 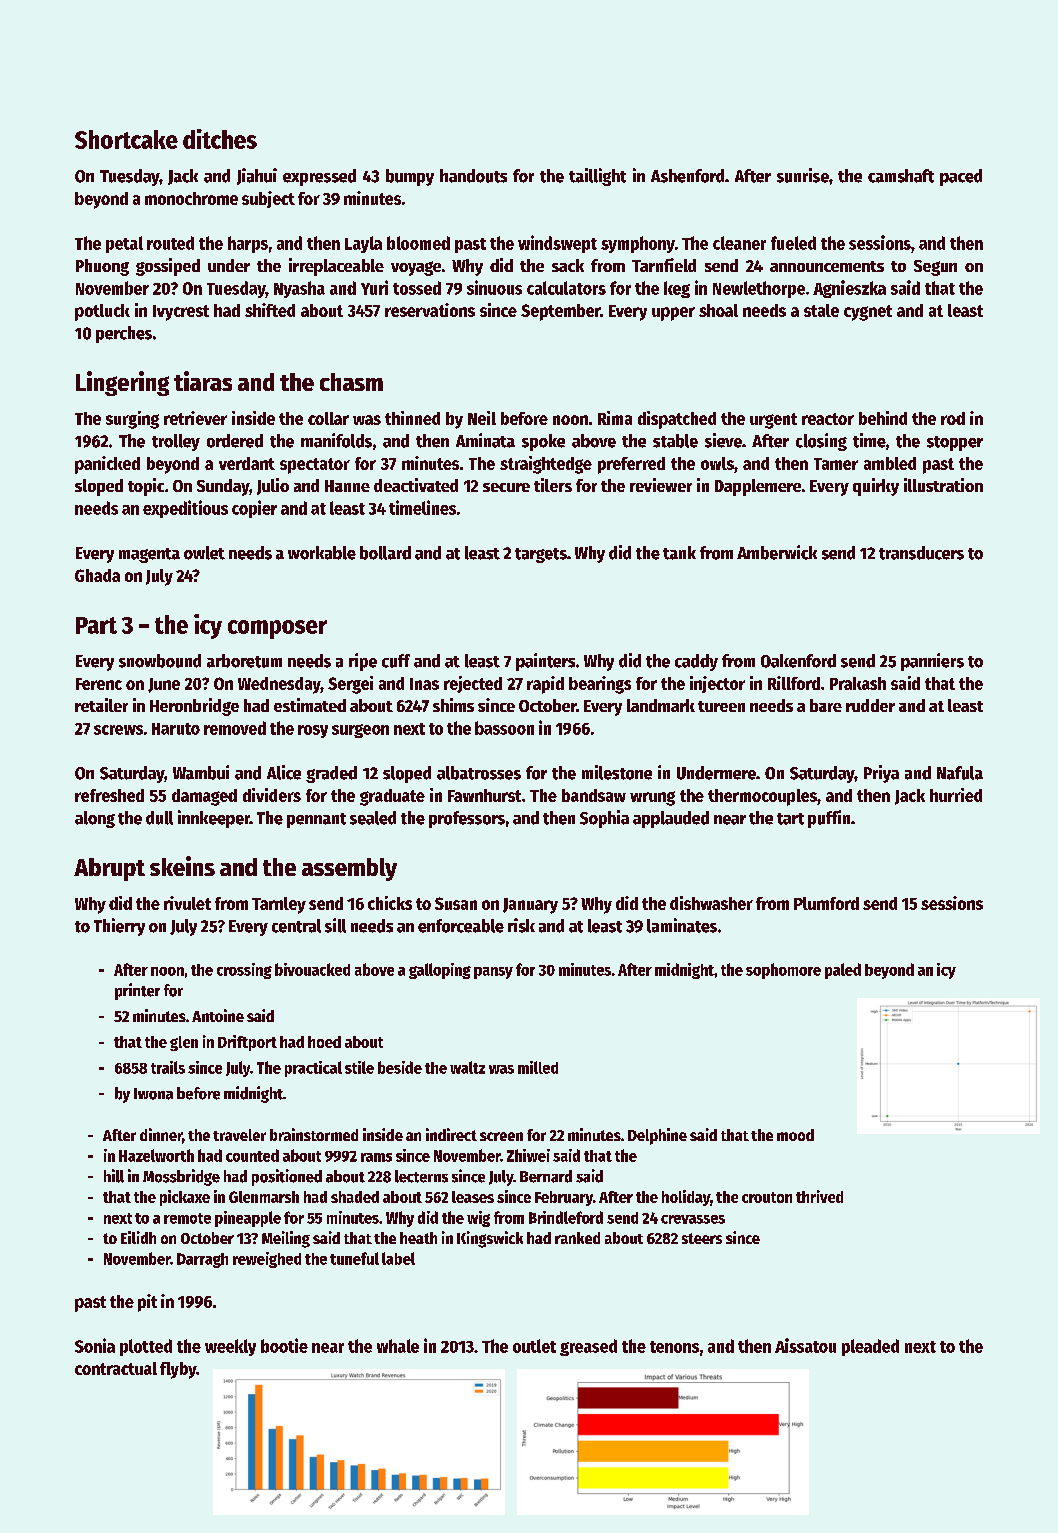 I want to click on retailer, so click(x=101, y=705).
